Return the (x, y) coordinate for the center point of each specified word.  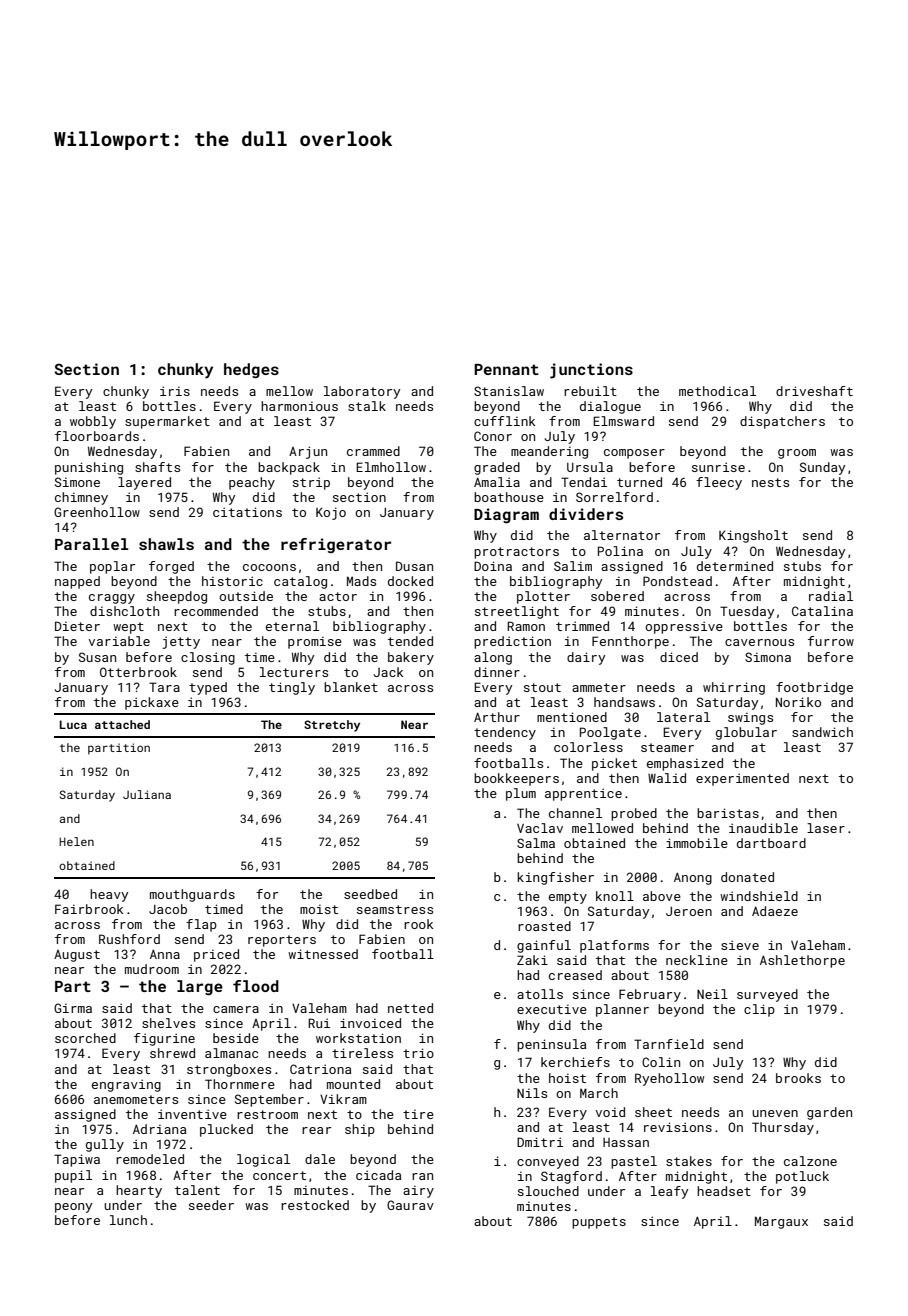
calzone (810, 1161)
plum (521, 794)
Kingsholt (753, 536)
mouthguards (192, 895)
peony (73, 1208)
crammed (373, 451)
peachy (252, 483)
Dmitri (540, 1142)
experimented (742, 779)
